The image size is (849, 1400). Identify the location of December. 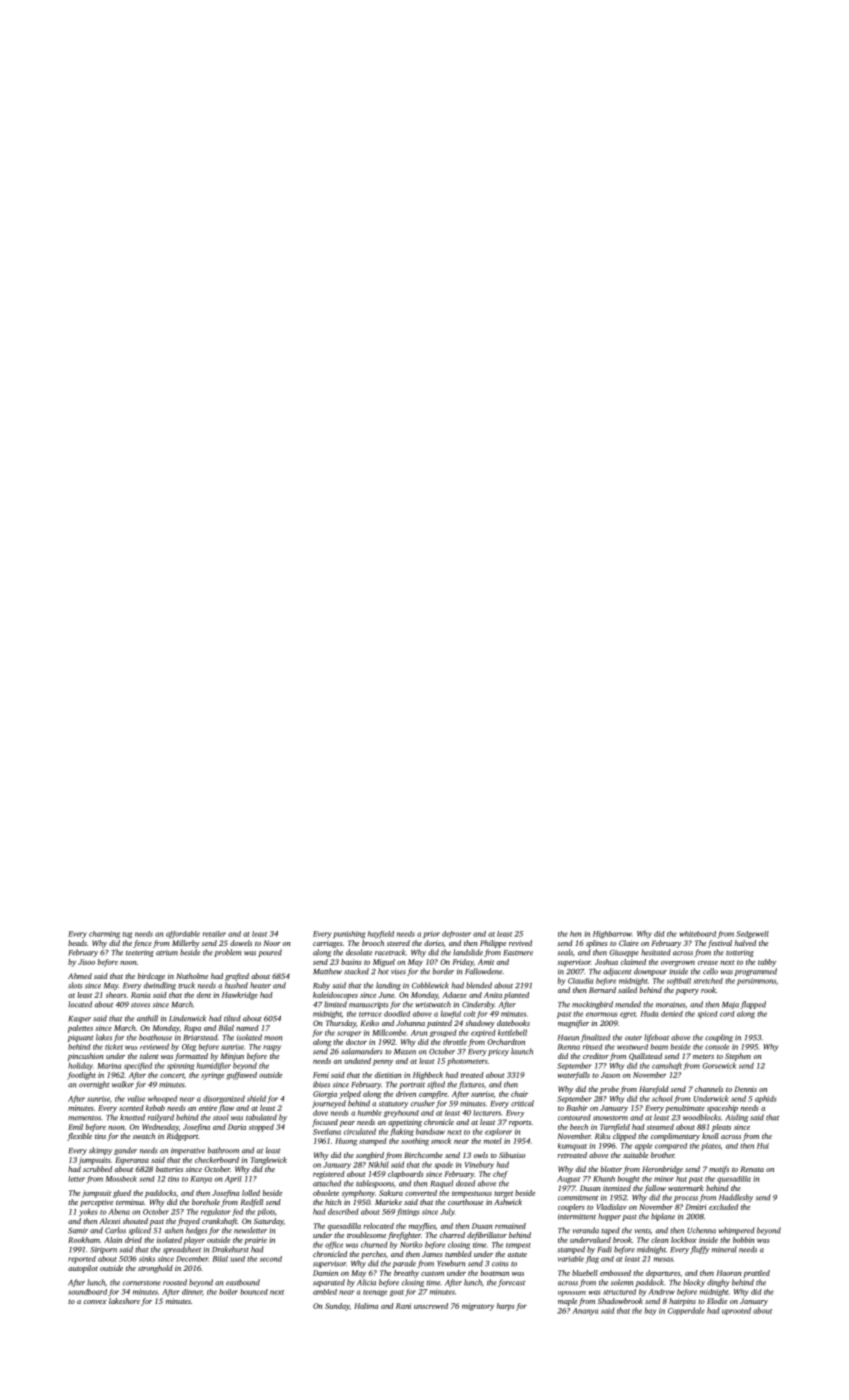
(192, 1259).
